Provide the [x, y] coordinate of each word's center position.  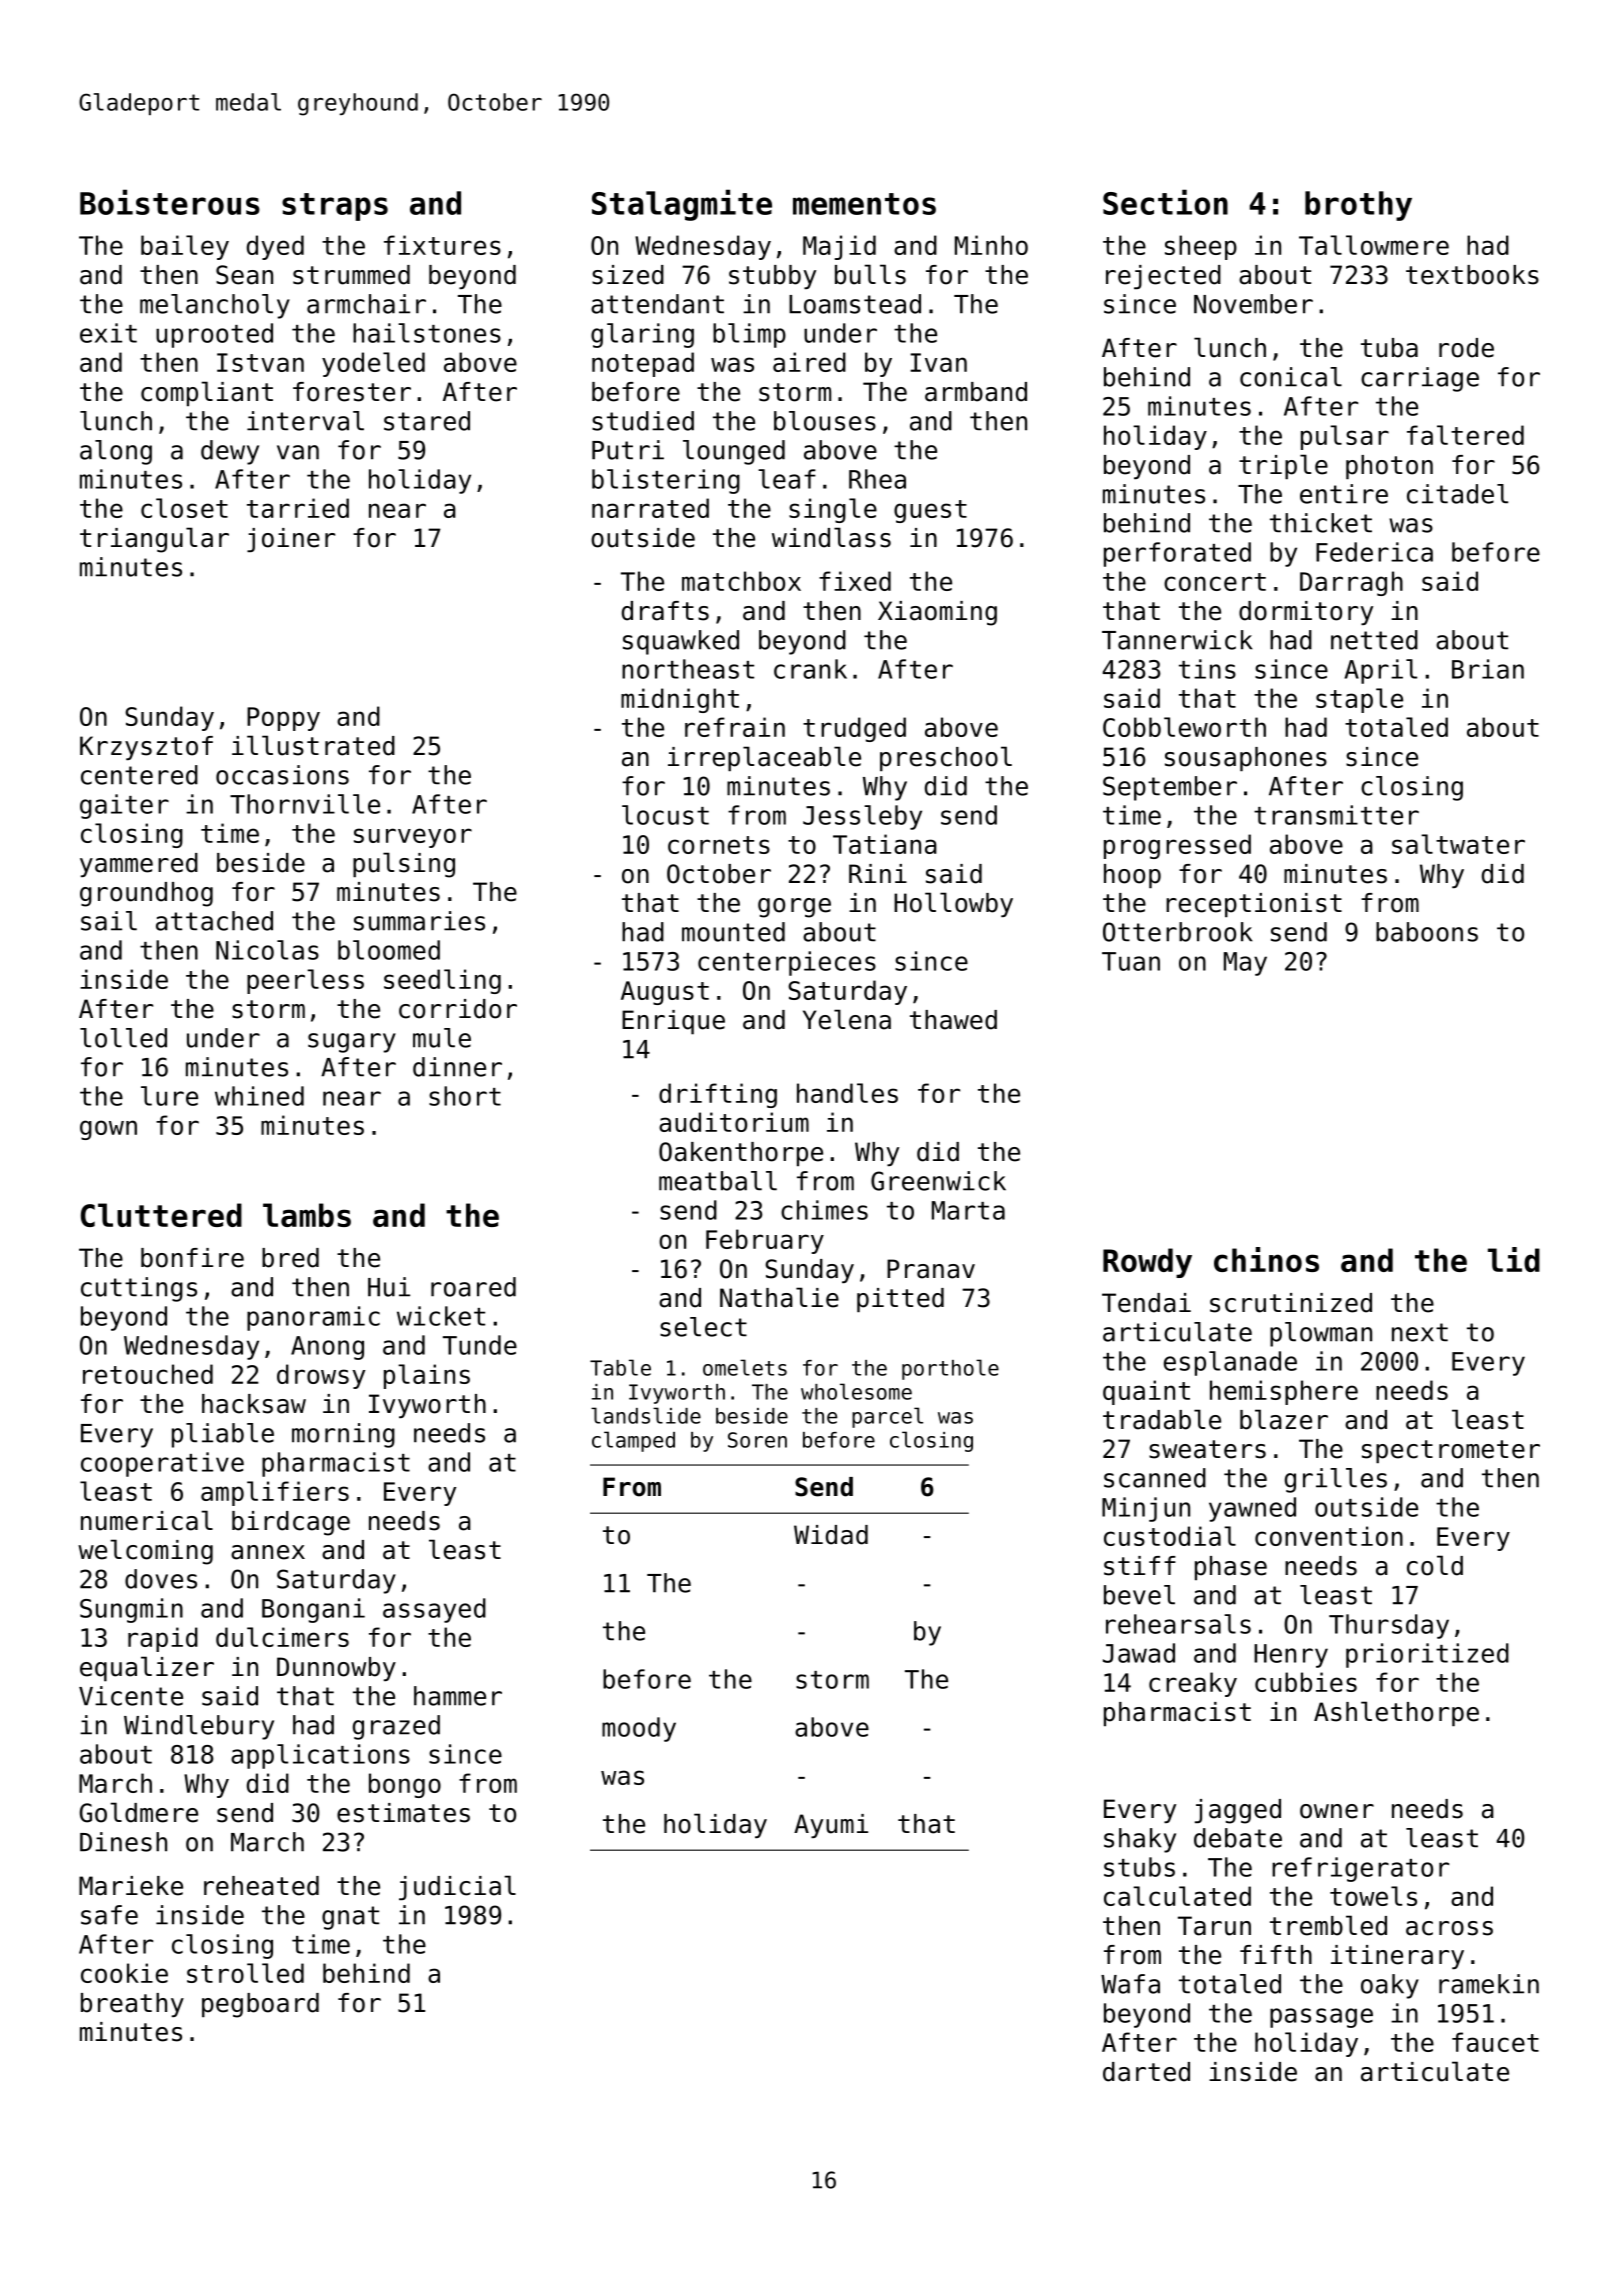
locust [665, 815]
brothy [1358, 206]
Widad [831, 1535]
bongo [405, 1785]
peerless [305, 981]
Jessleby [862, 817]
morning [343, 1435]
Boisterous [170, 202]
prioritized [1427, 1655]
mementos [864, 204]
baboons [1427, 932]
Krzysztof [146, 748]
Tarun [1214, 1926]
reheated [261, 1886]
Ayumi [831, 1826]
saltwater [1458, 844]
